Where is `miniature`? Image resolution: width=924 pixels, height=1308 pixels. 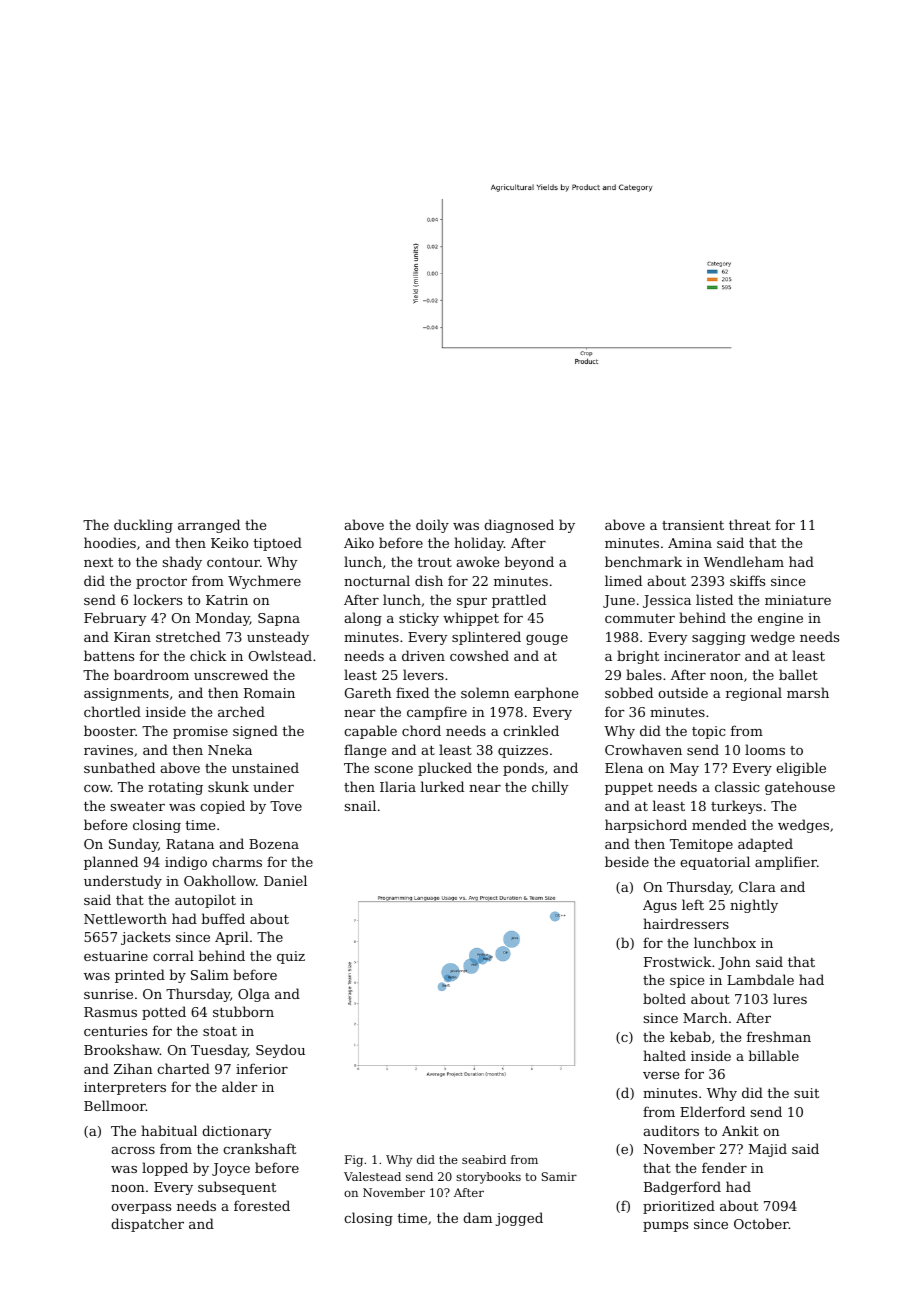
miniature is located at coordinates (798, 600).
